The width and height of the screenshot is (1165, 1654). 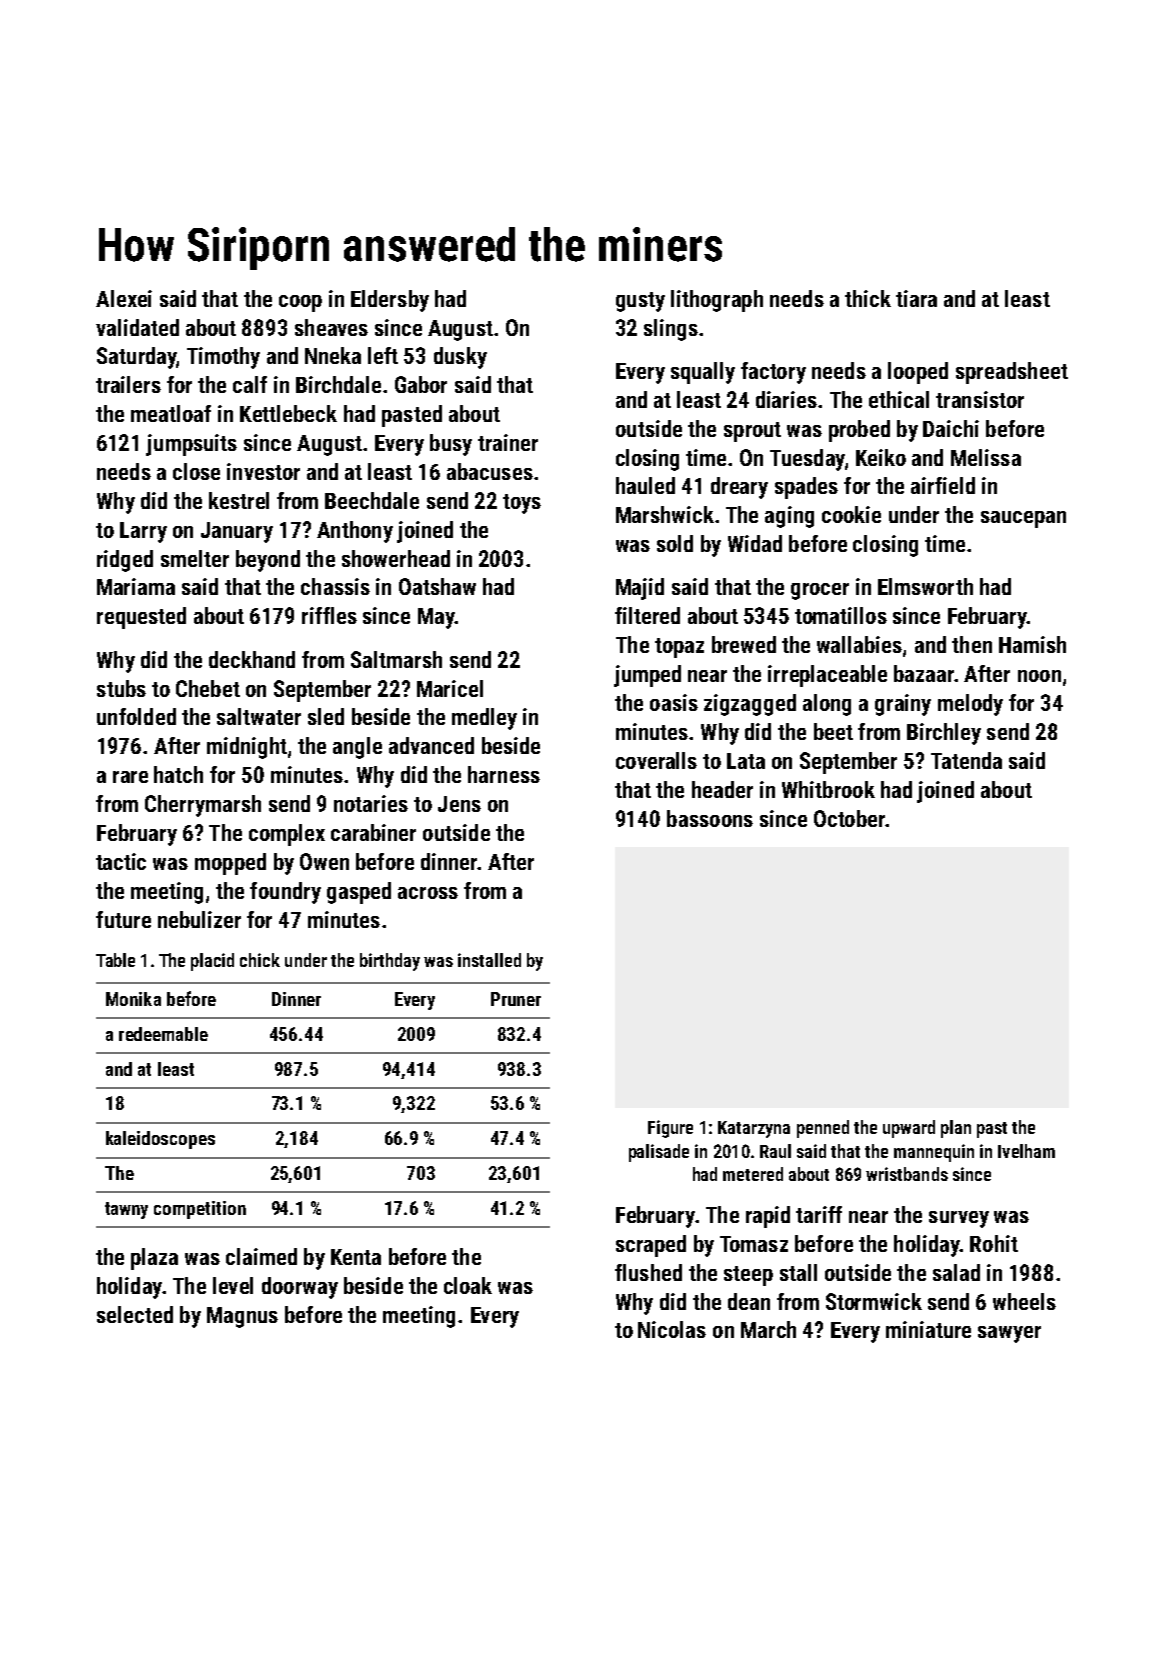 What do you see at coordinates (468, 1285) in the screenshot?
I see `cloak` at bounding box center [468, 1285].
